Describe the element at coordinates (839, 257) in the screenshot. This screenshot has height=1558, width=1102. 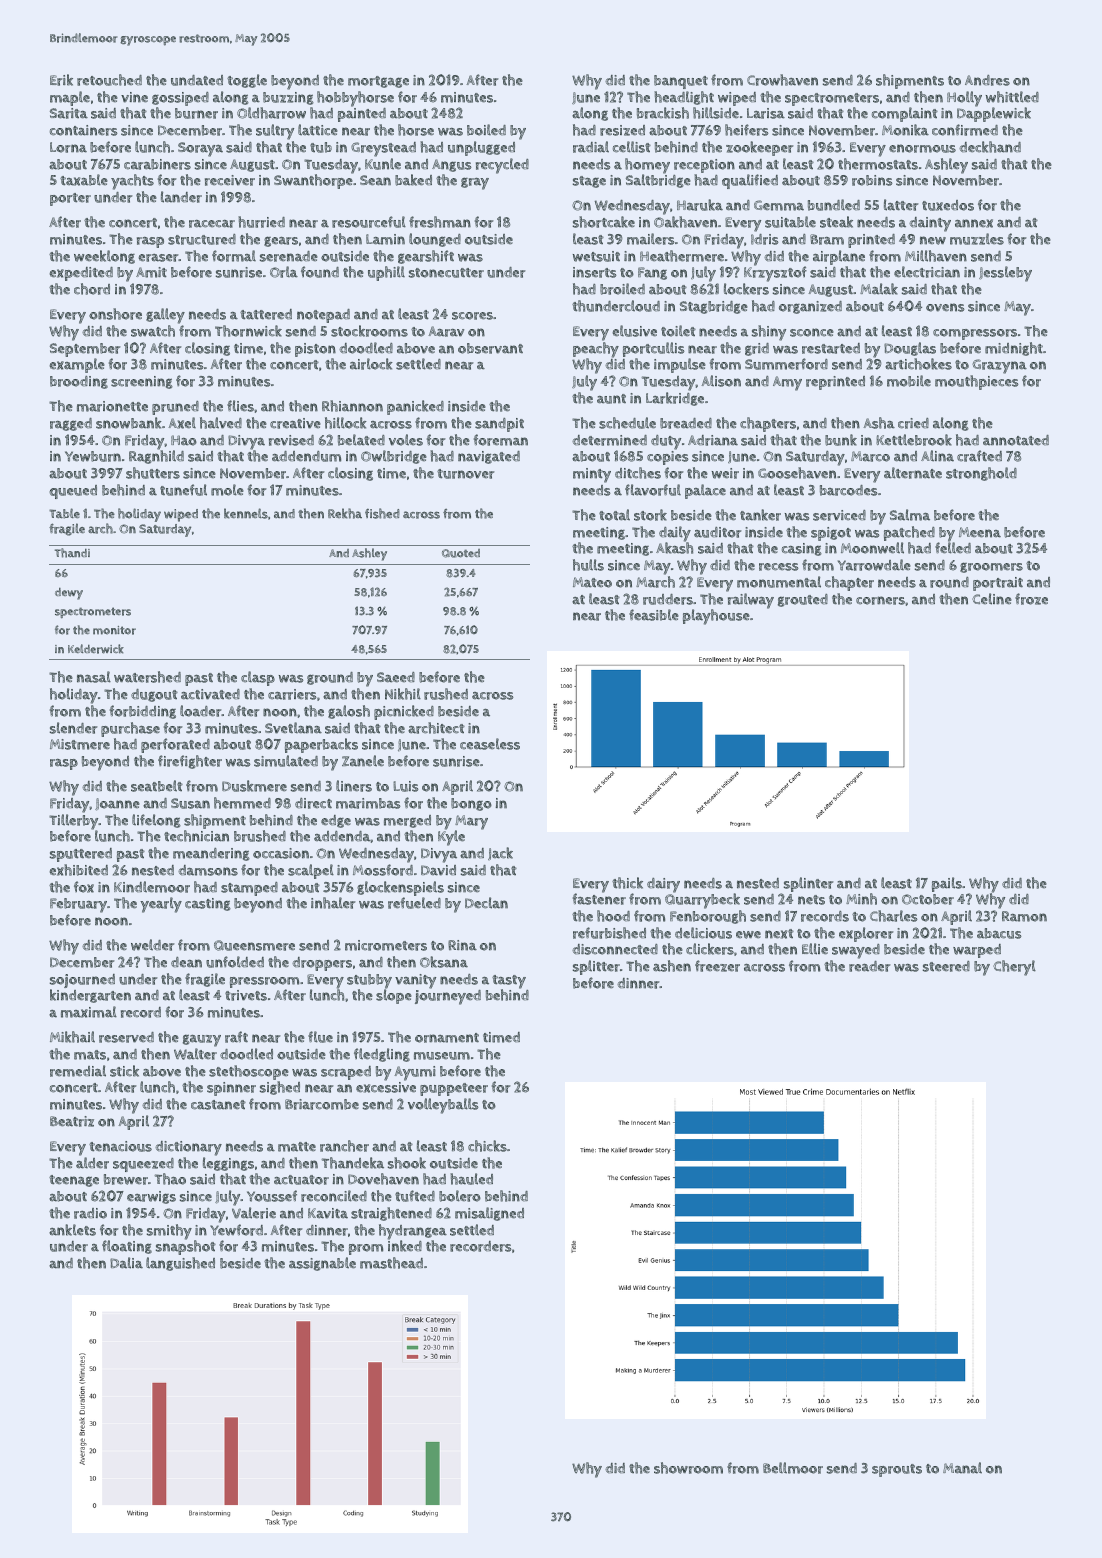
I see `airplane` at that location.
